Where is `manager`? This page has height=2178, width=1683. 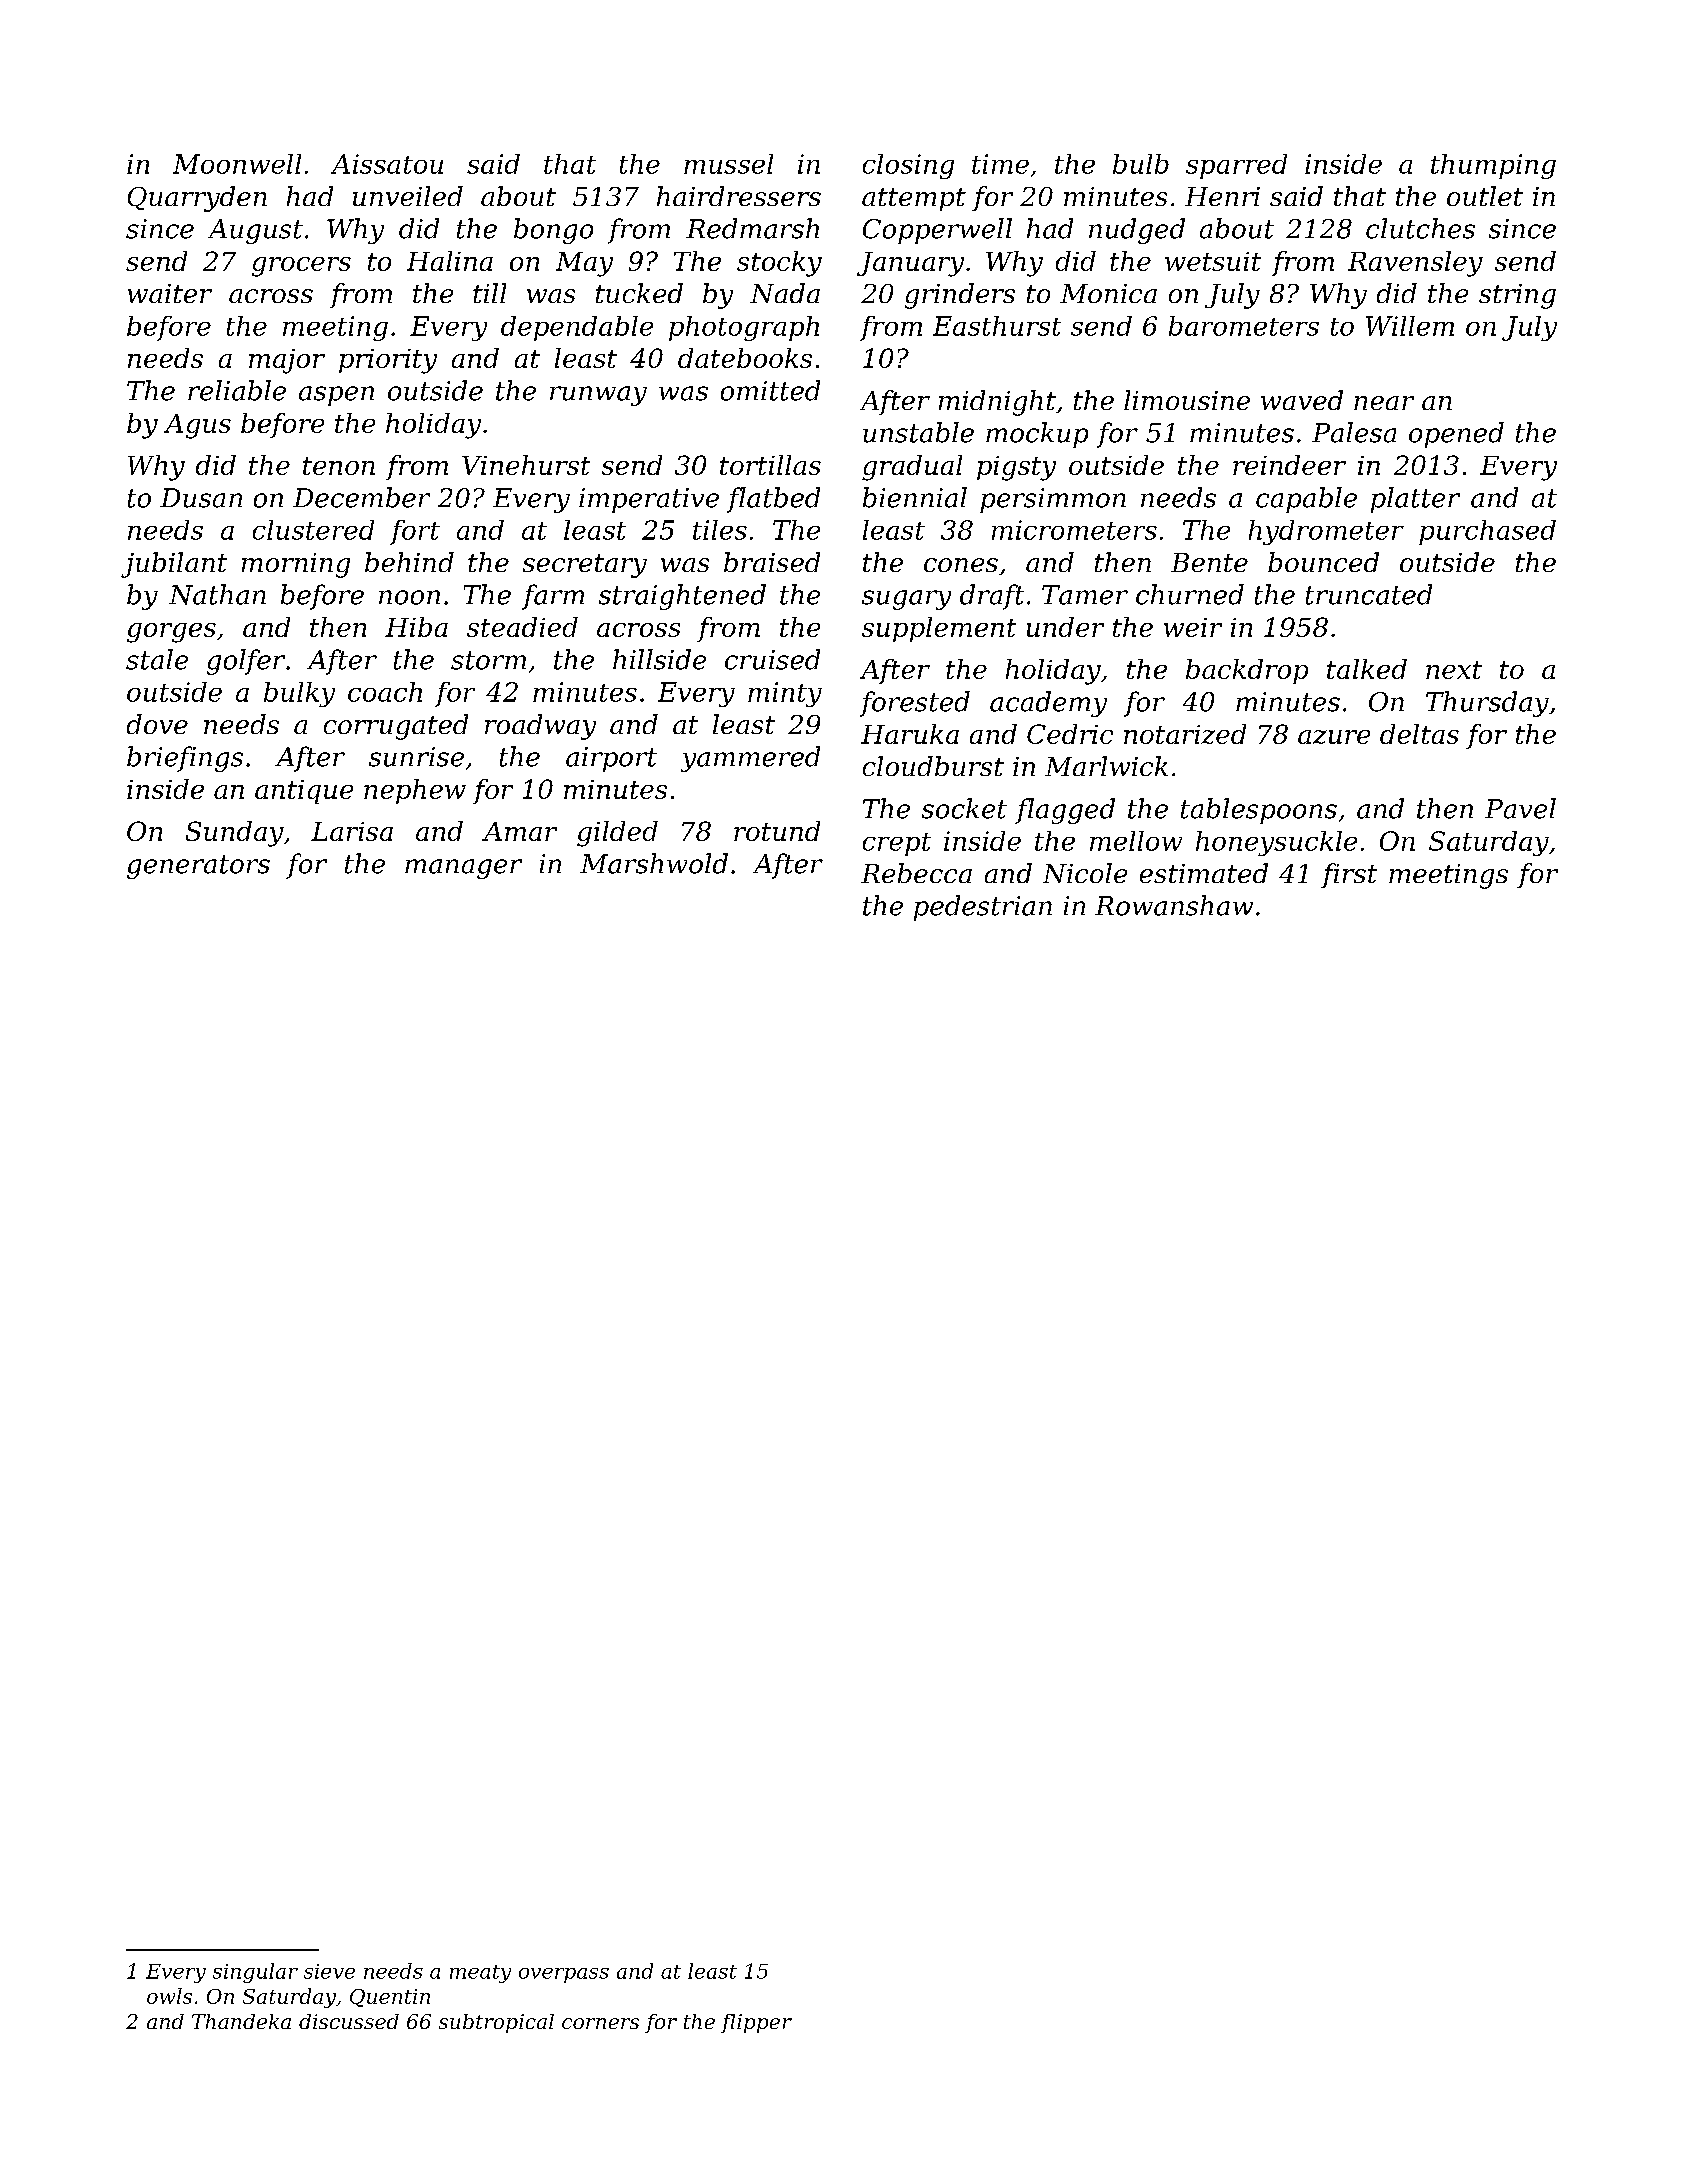
manager is located at coordinates (463, 869).
